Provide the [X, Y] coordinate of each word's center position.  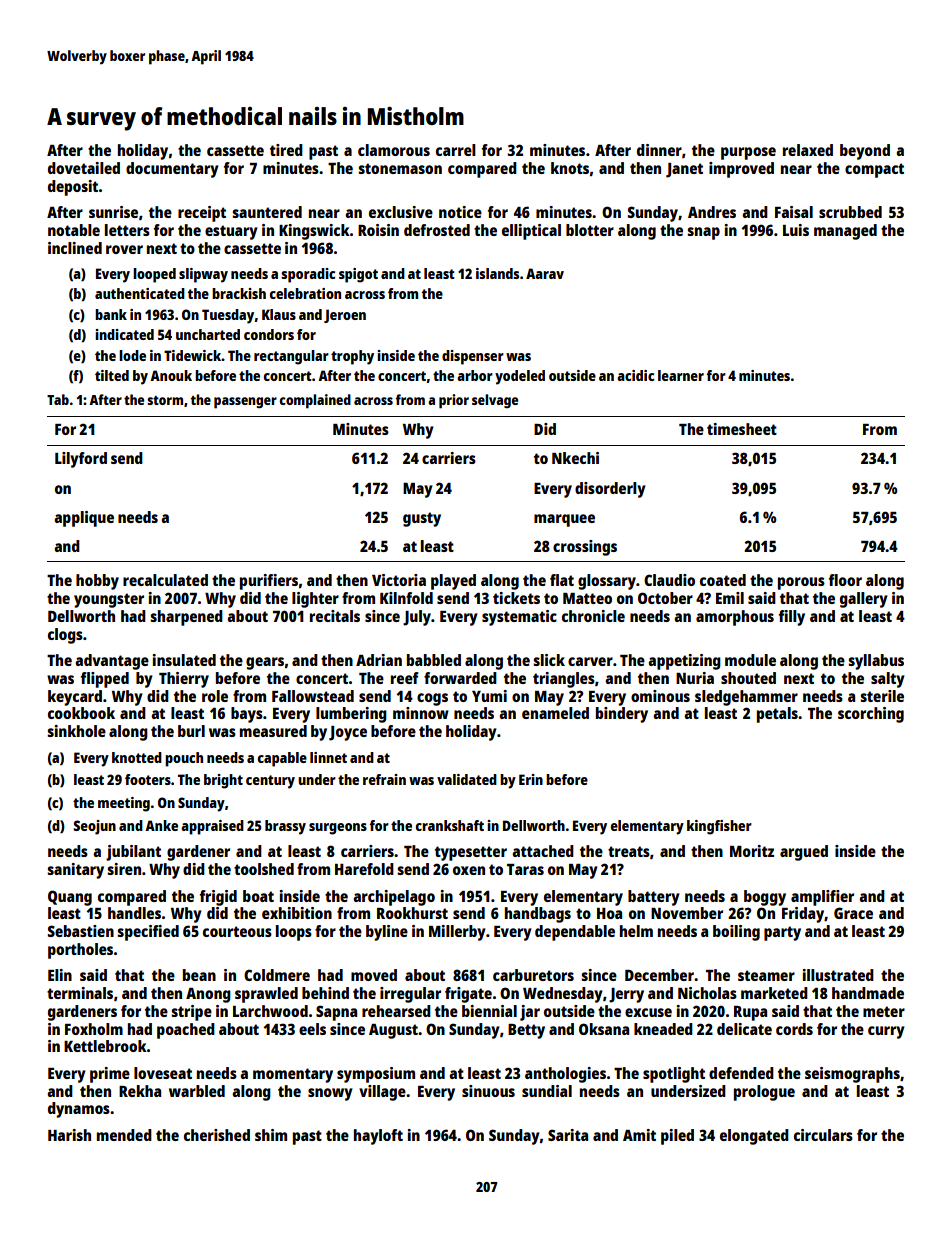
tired [286, 150]
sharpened [186, 618]
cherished [217, 1135]
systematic [519, 618]
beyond [865, 152]
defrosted [437, 230]
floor [845, 580]
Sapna [336, 1013]
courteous [237, 931]
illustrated [838, 975]
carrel [456, 150]
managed [845, 232]
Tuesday [228, 316]
